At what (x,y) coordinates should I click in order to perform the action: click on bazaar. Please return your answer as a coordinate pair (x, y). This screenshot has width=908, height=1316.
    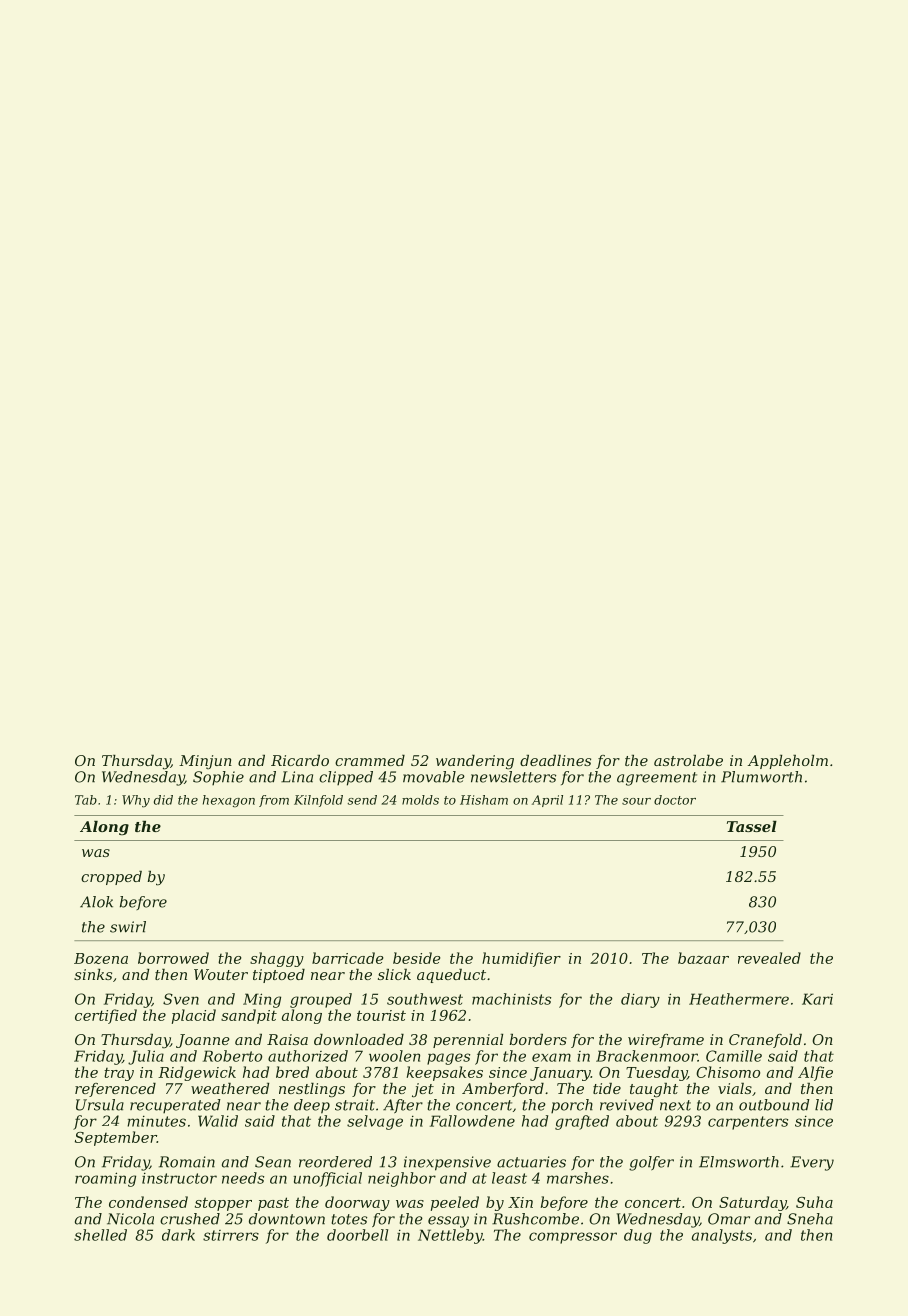
    Looking at the image, I should click on (703, 958).
